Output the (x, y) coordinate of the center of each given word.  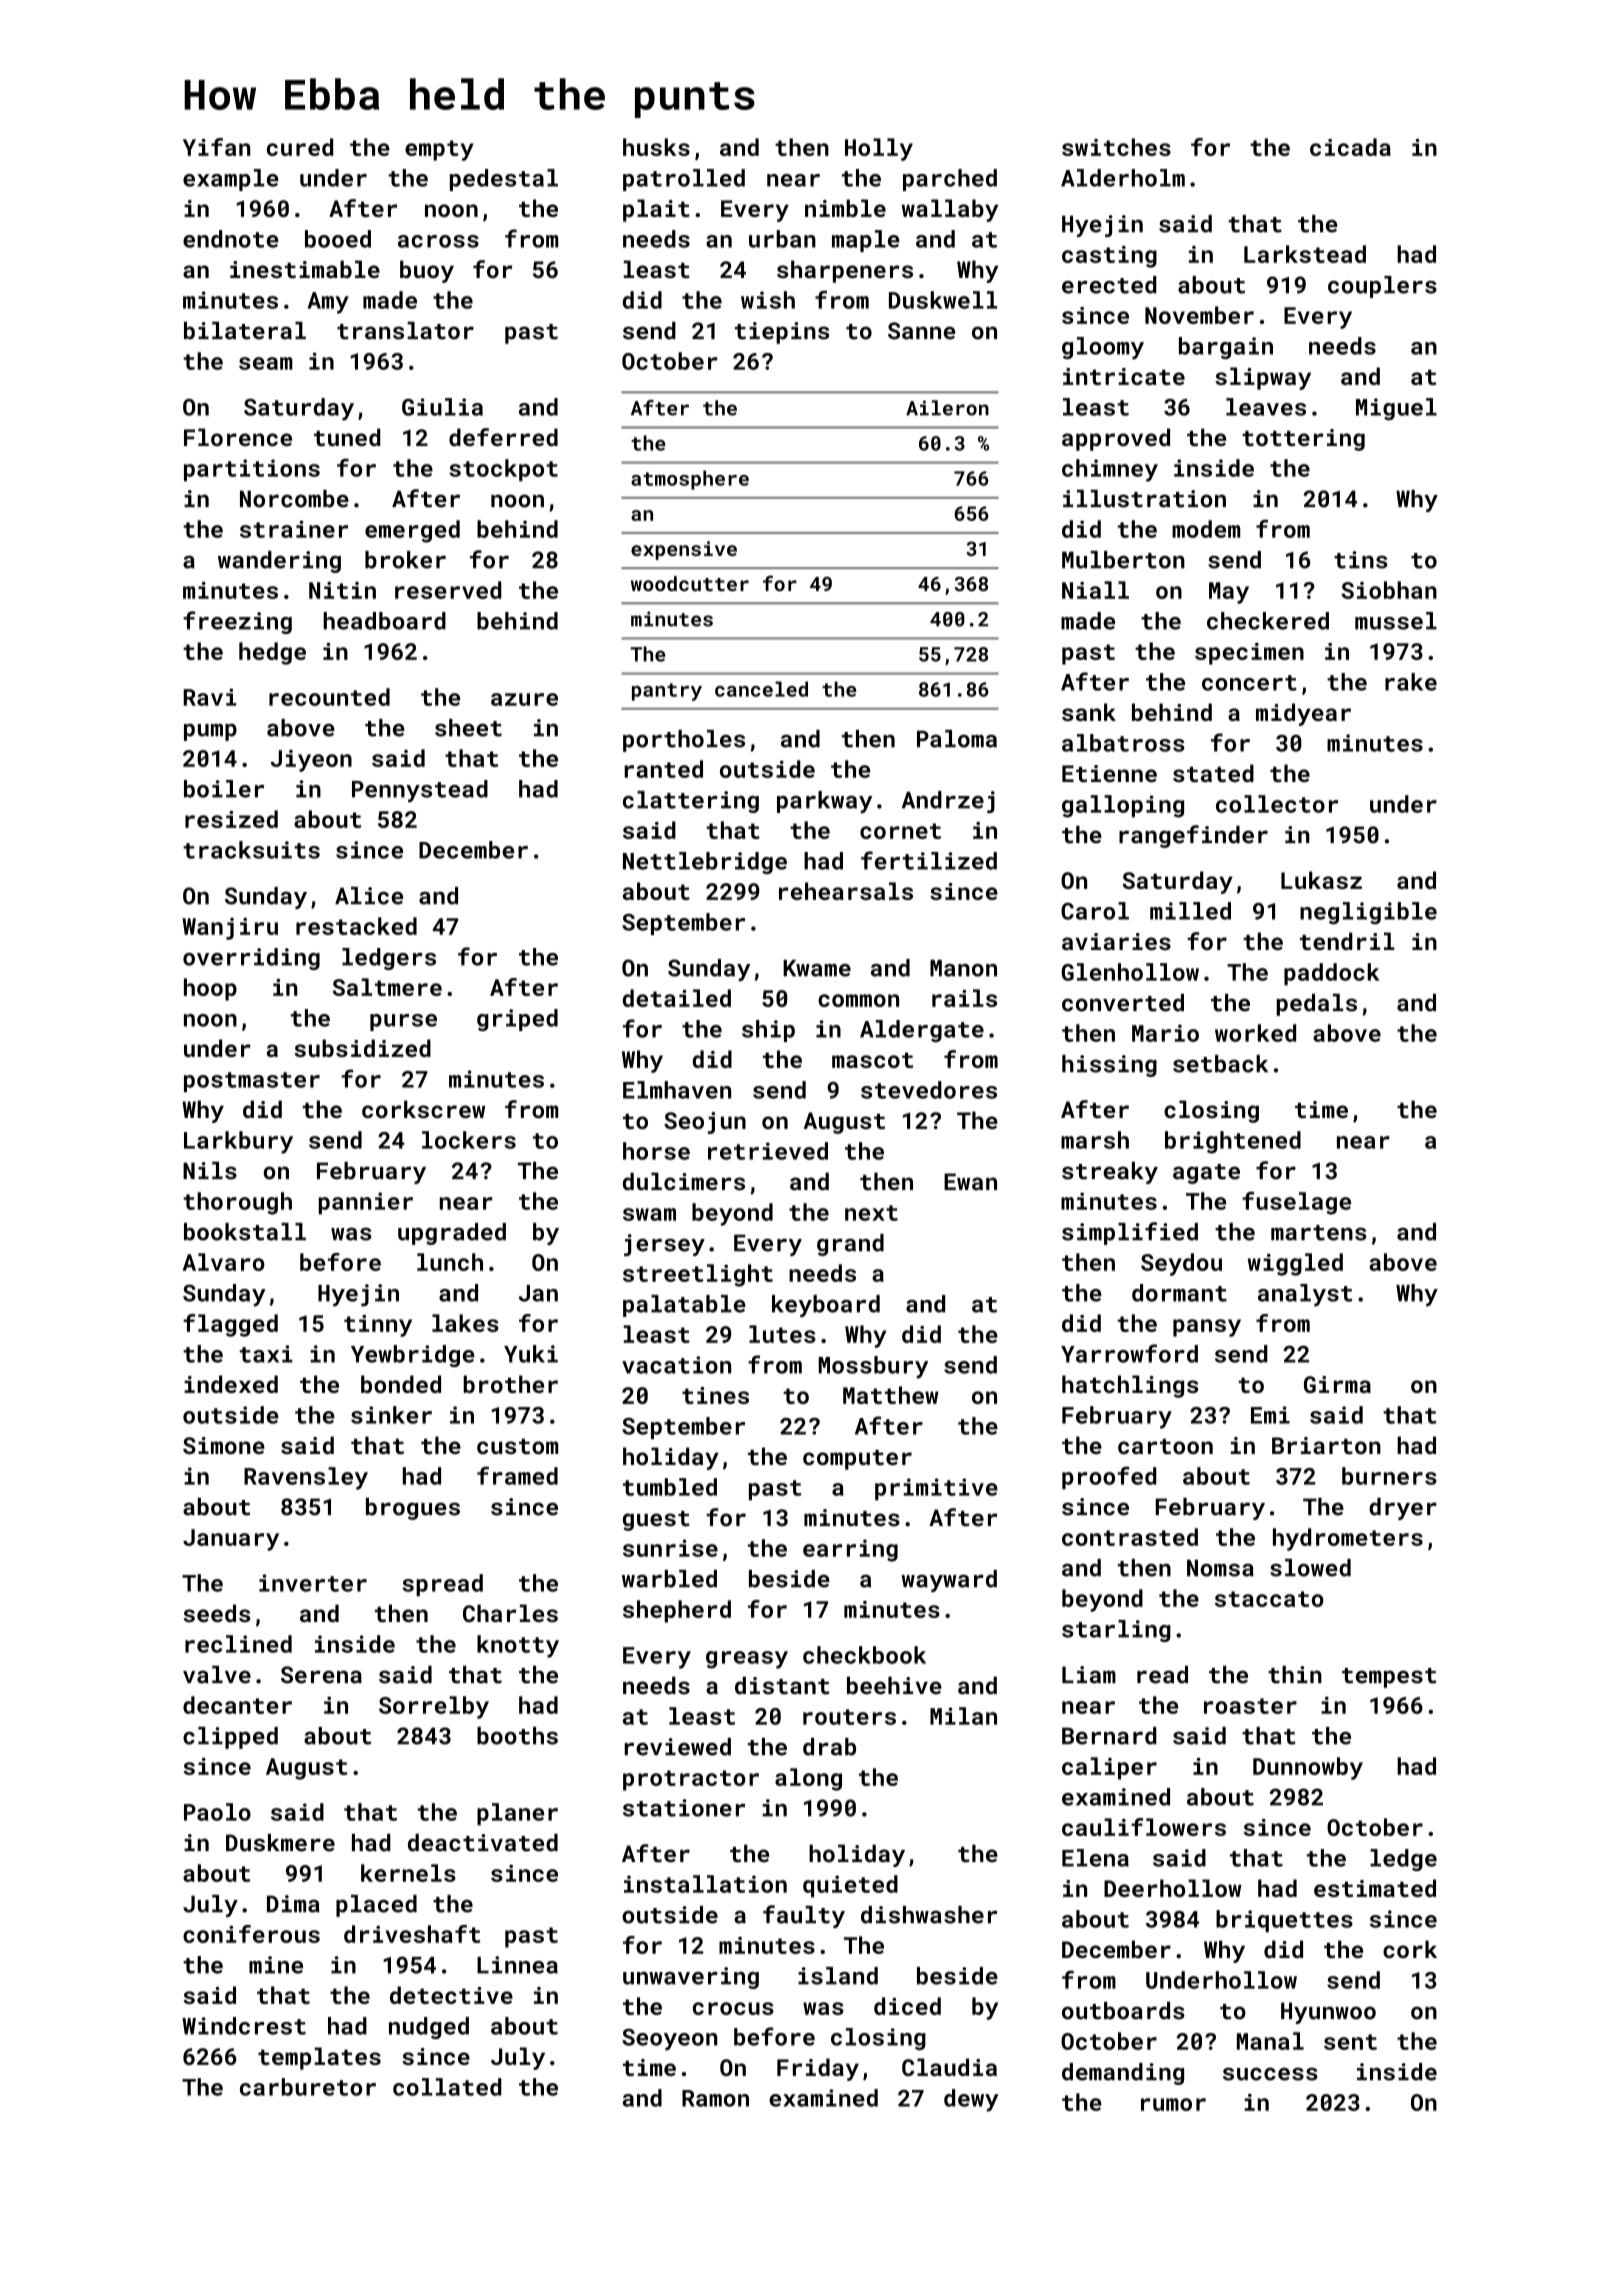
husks (656, 147)
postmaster (252, 1082)
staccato (1269, 1599)
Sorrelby (434, 1707)
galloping (1123, 806)
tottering (1303, 440)
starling (1116, 1631)
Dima (293, 1904)
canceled (761, 689)
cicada (1350, 147)
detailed (677, 998)
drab (829, 1747)
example (230, 180)
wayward (949, 1581)
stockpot (503, 470)
